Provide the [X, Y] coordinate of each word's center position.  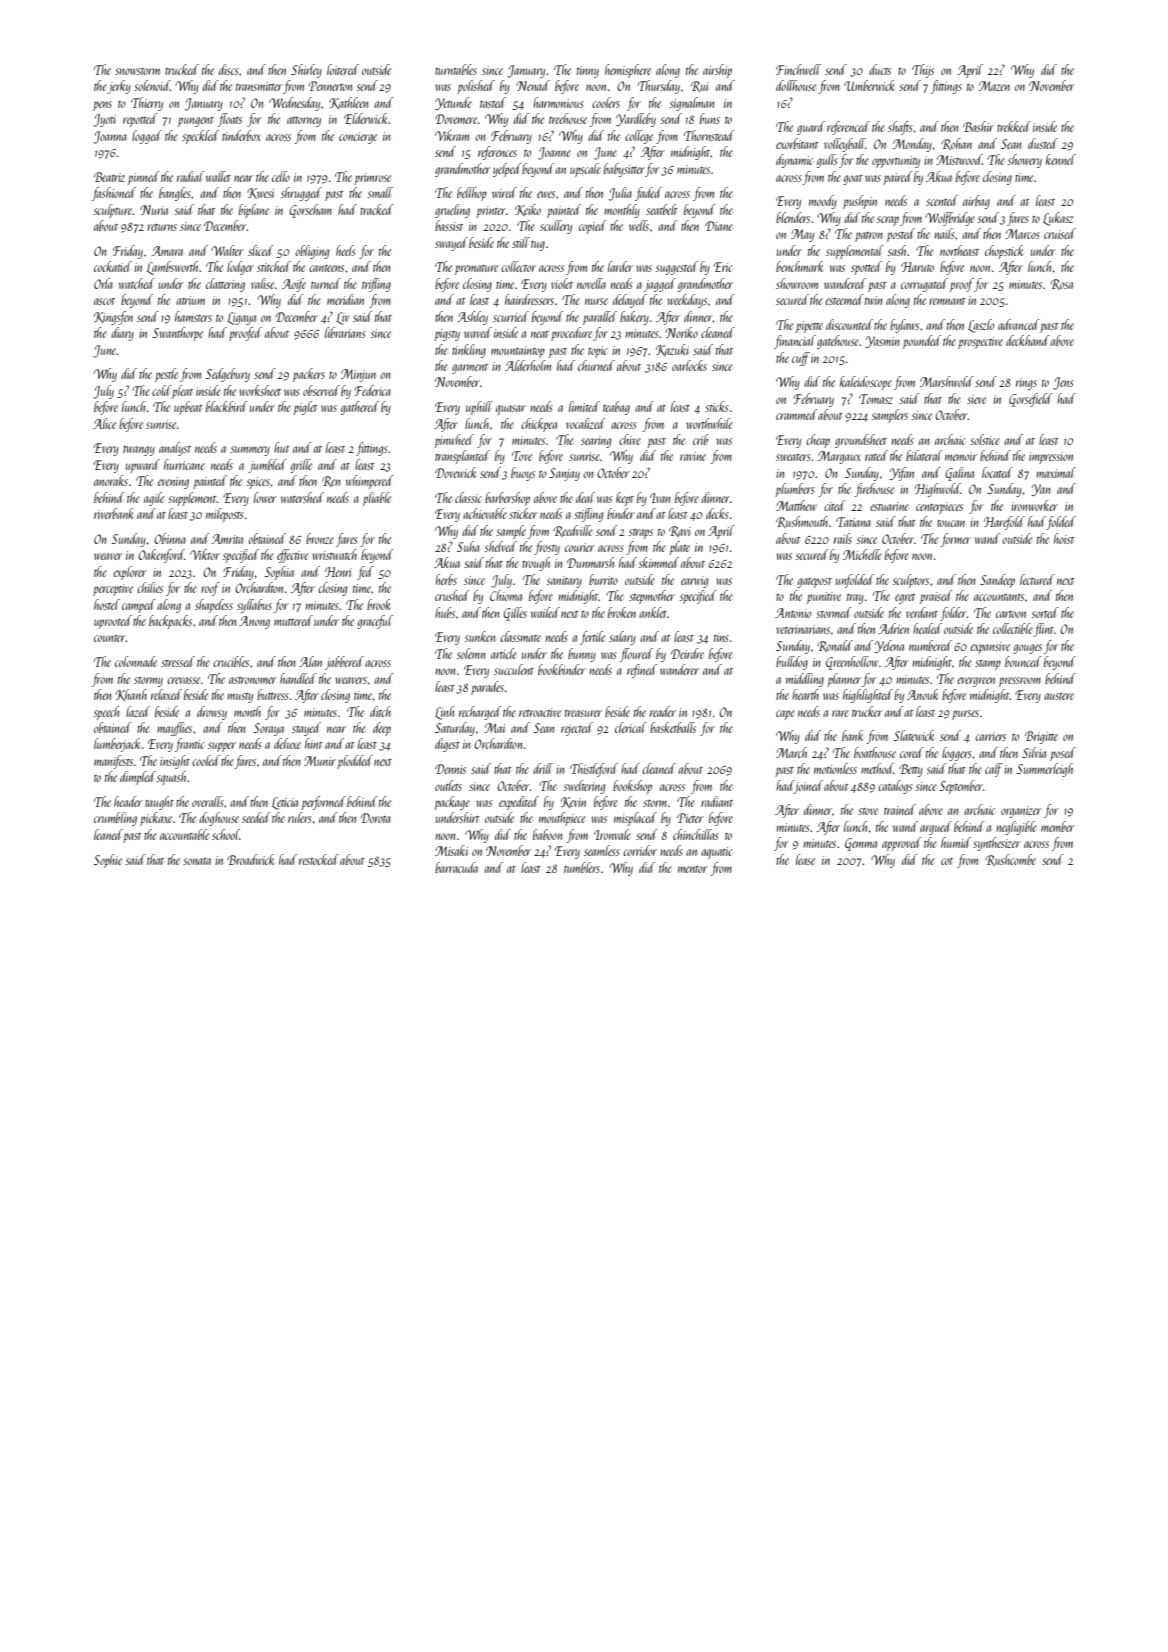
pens [102, 106]
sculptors [911, 581]
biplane [254, 211]
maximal [1056, 472]
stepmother [652, 597]
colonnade [136, 661]
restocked [319, 859]
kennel [1061, 159]
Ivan [660, 498]
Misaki [451, 850]
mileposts [225, 515]
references [497, 153]
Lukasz [1058, 219]
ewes [546, 194]
